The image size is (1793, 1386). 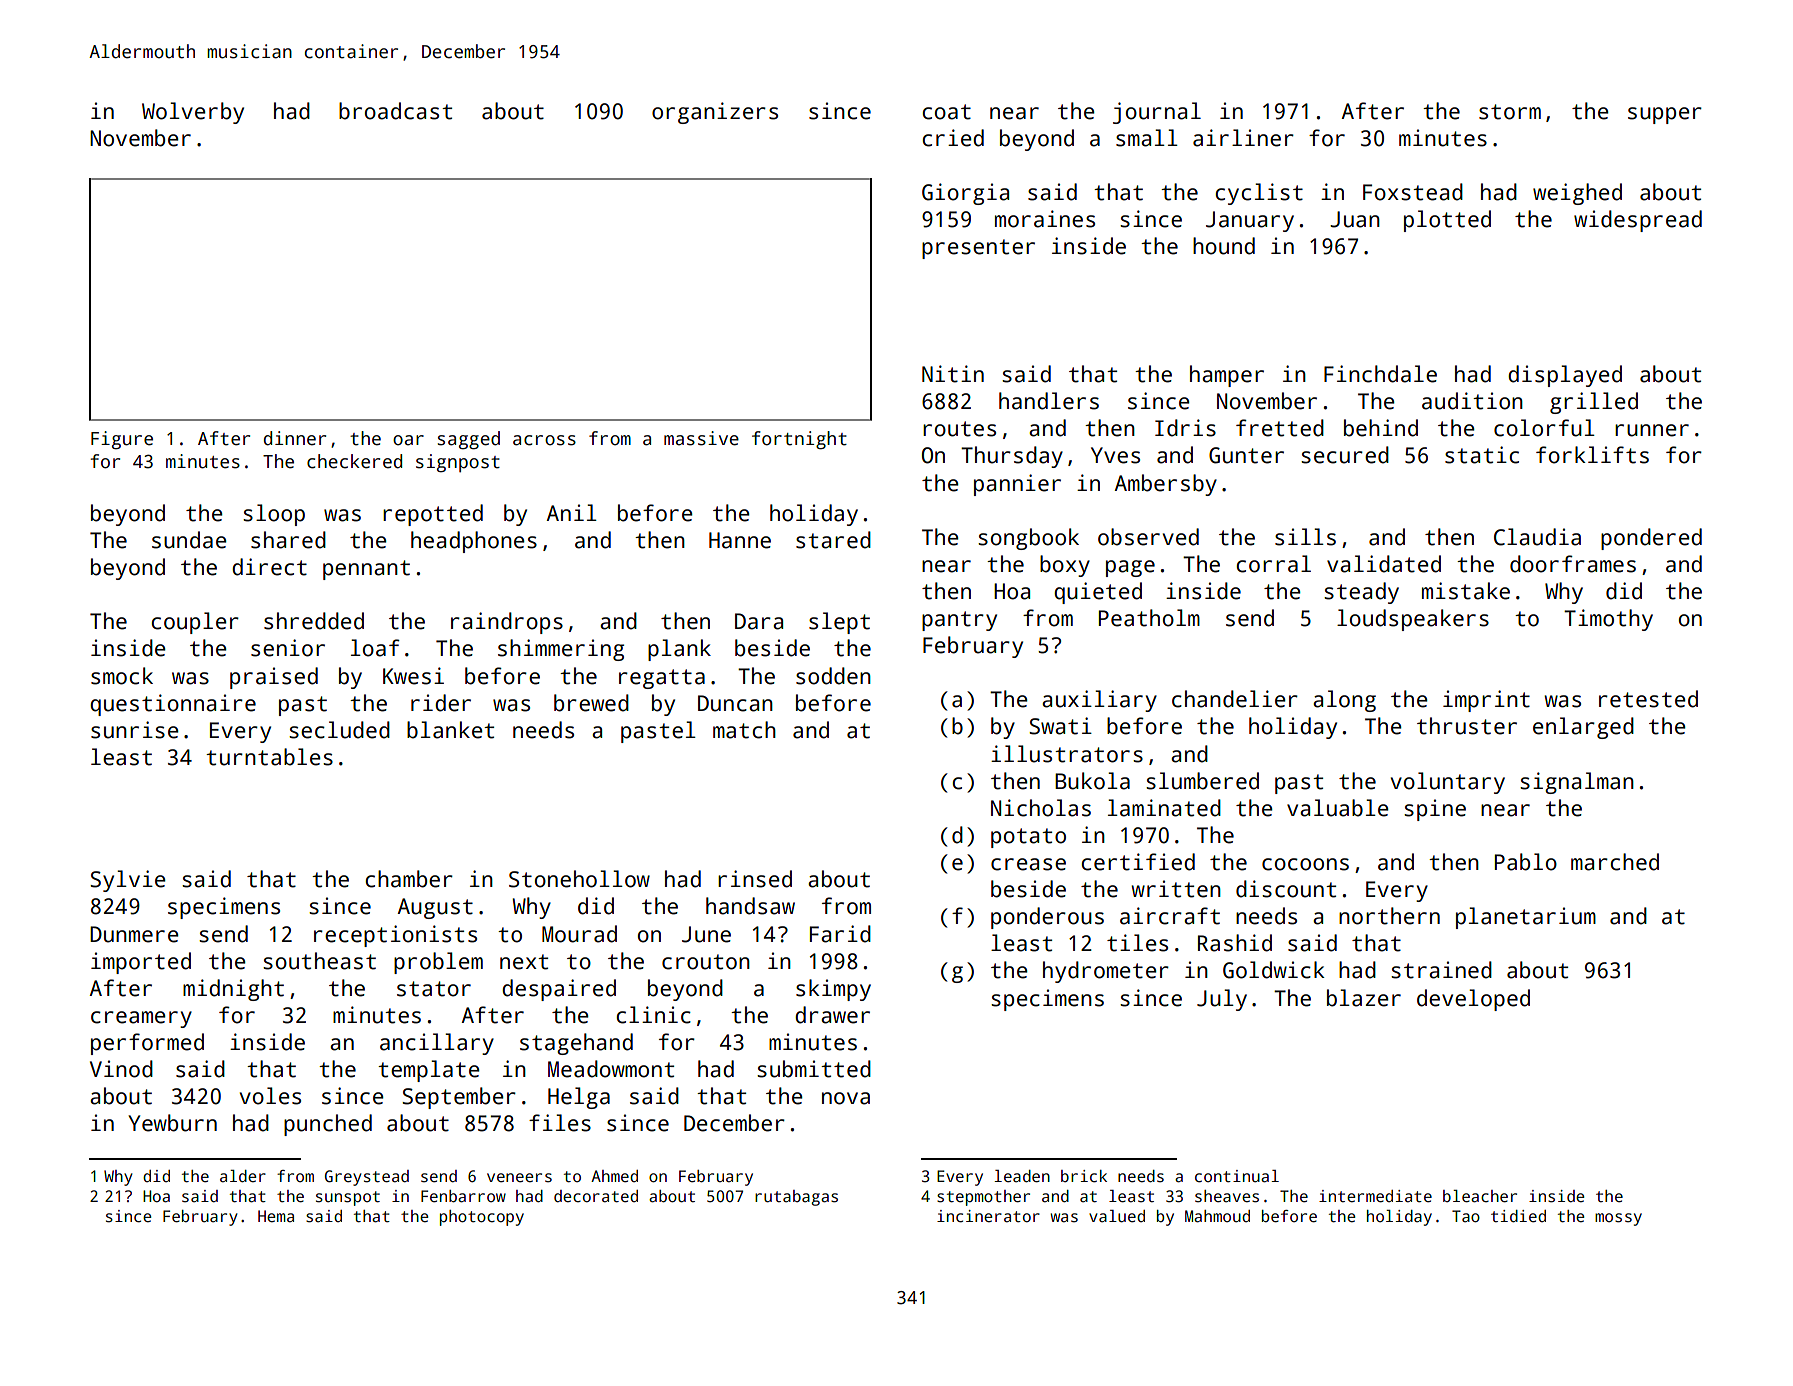 What do you see at coordinates (319, 961) in the page?
I see `southeast` at bounding box center [319, 961].
